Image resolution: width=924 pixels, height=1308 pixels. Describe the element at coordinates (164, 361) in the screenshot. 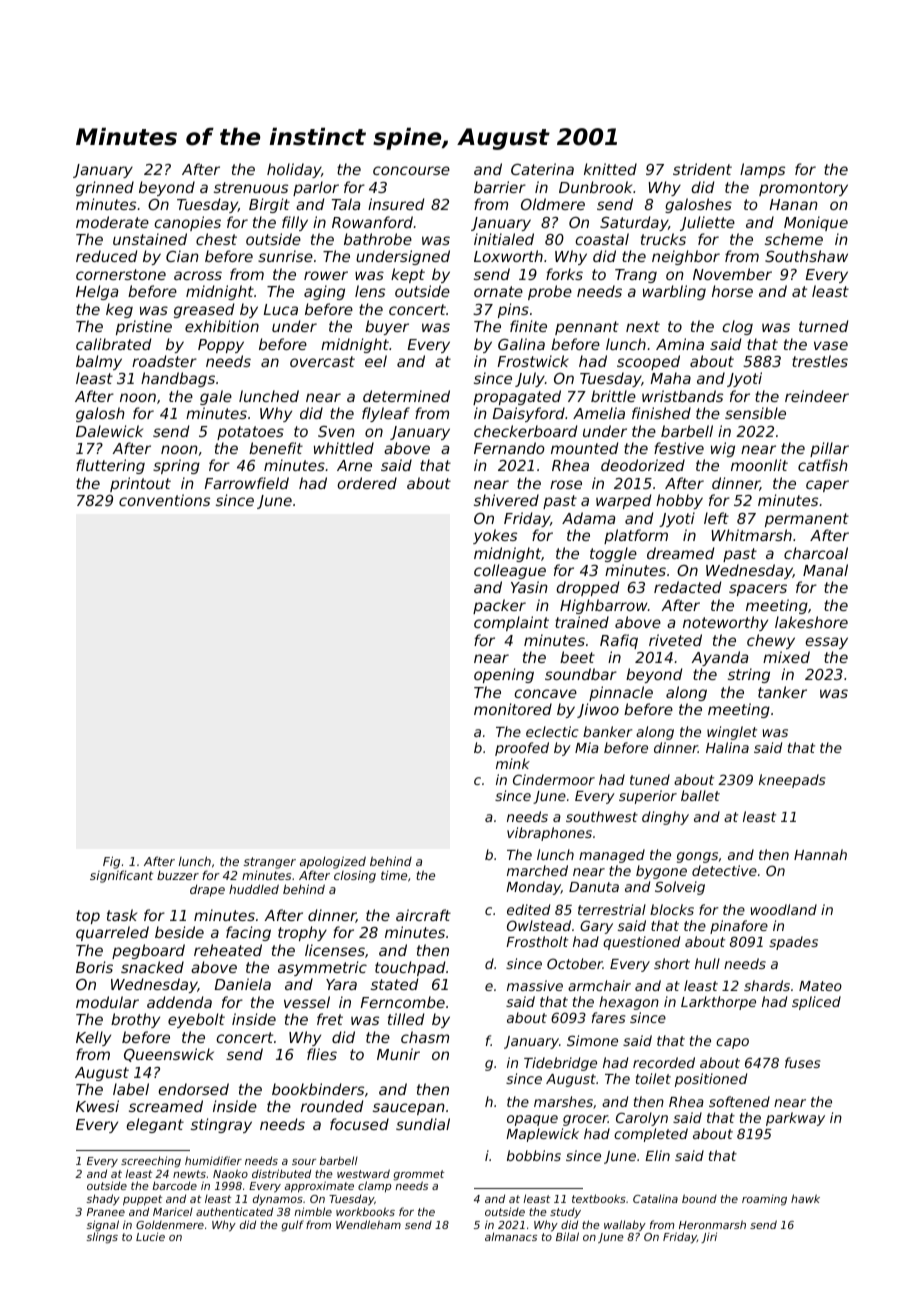

I see `roadster` at that location.
